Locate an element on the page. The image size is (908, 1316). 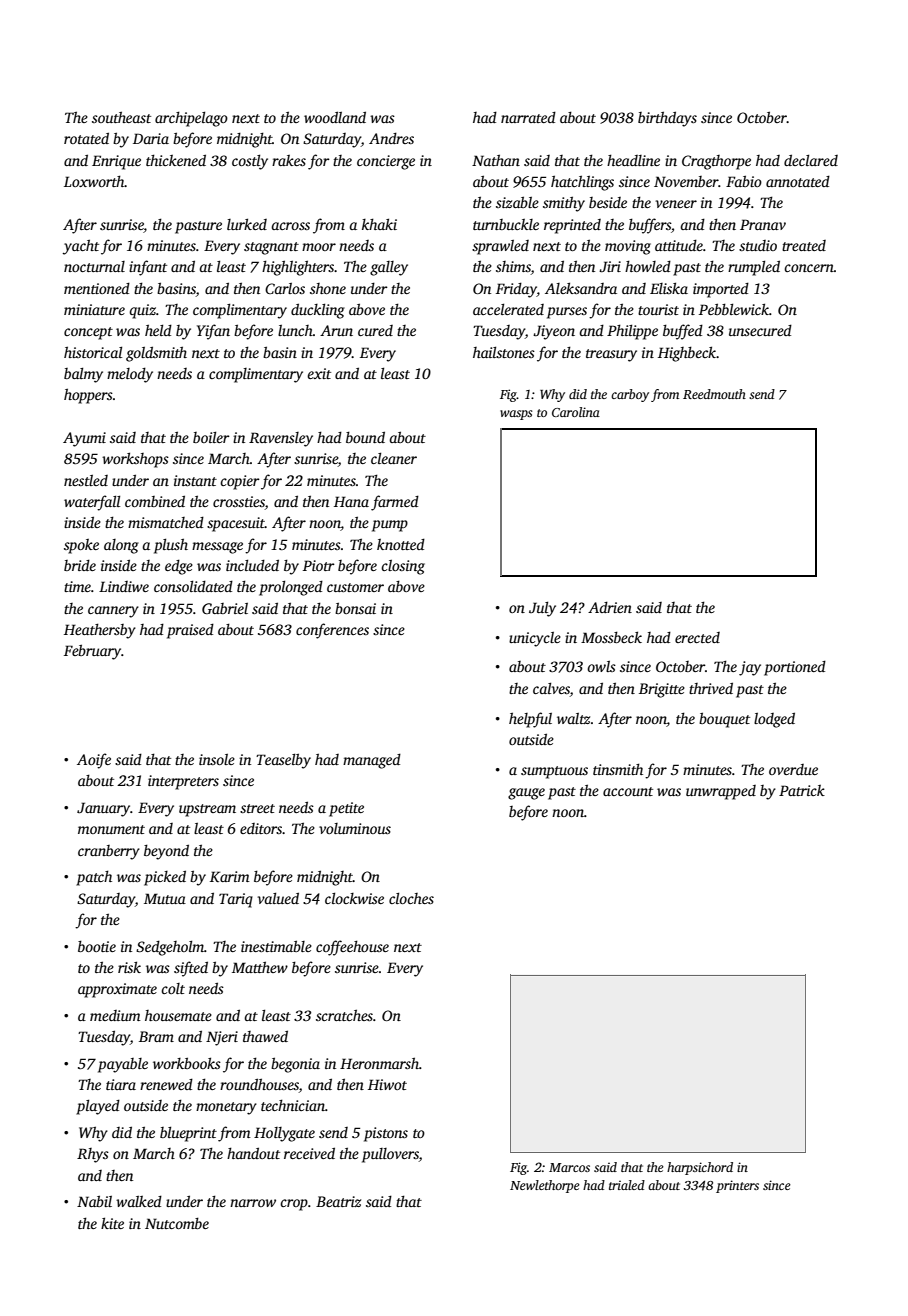
Beatriz is located at coordinates (338, 1201).
